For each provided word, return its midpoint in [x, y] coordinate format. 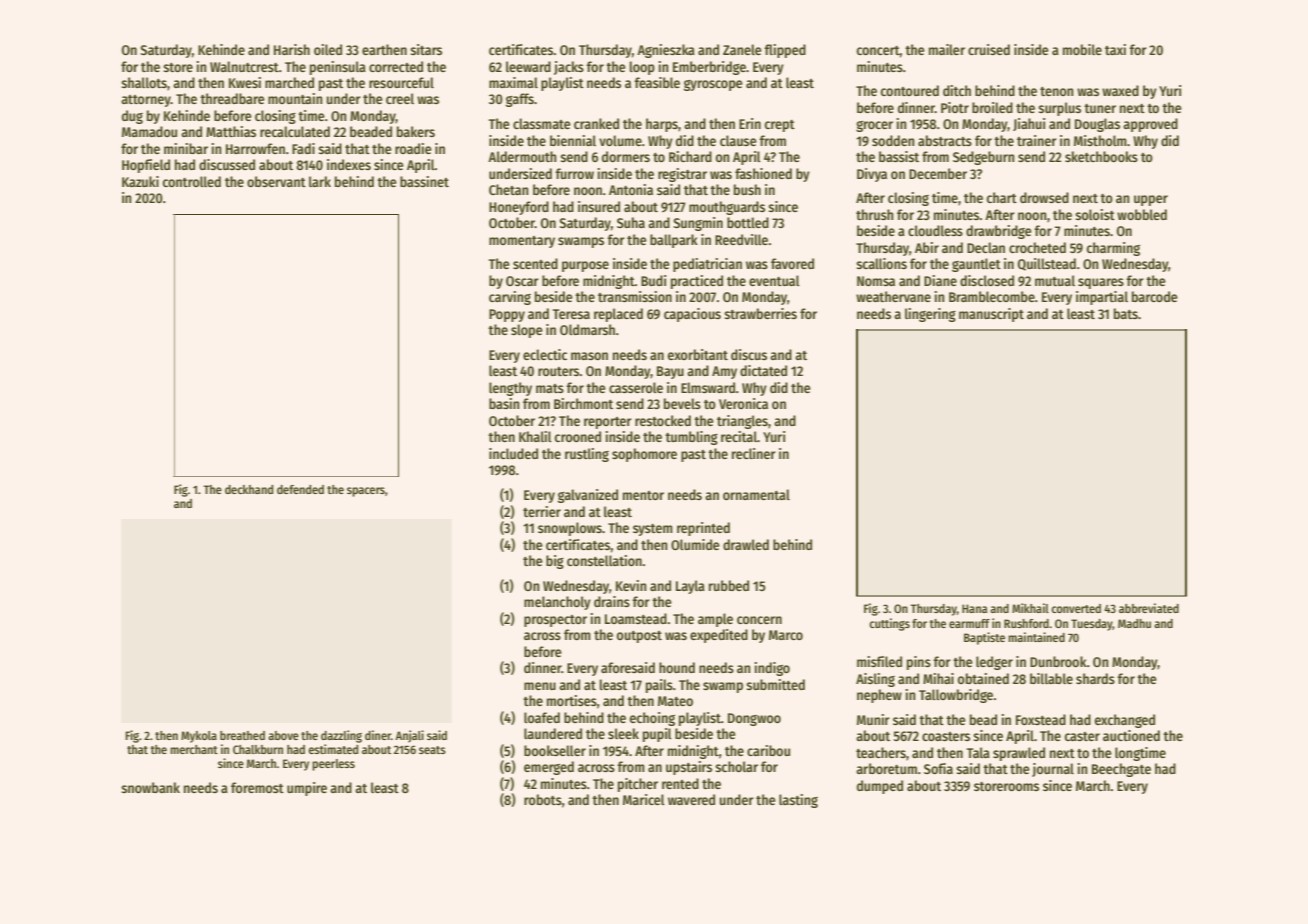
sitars [426, 49]
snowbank [150, 787]
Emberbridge [709, 68]
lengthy [510, 389]
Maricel [644, 799]
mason [589, 356]
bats [1126, 313]
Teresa [571, 314]
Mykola [199, 737]
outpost [639, 637]
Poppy [507, 315]
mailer [947, 49]
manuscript [991, 315]
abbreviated [1149, 608]
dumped [880, 787]
